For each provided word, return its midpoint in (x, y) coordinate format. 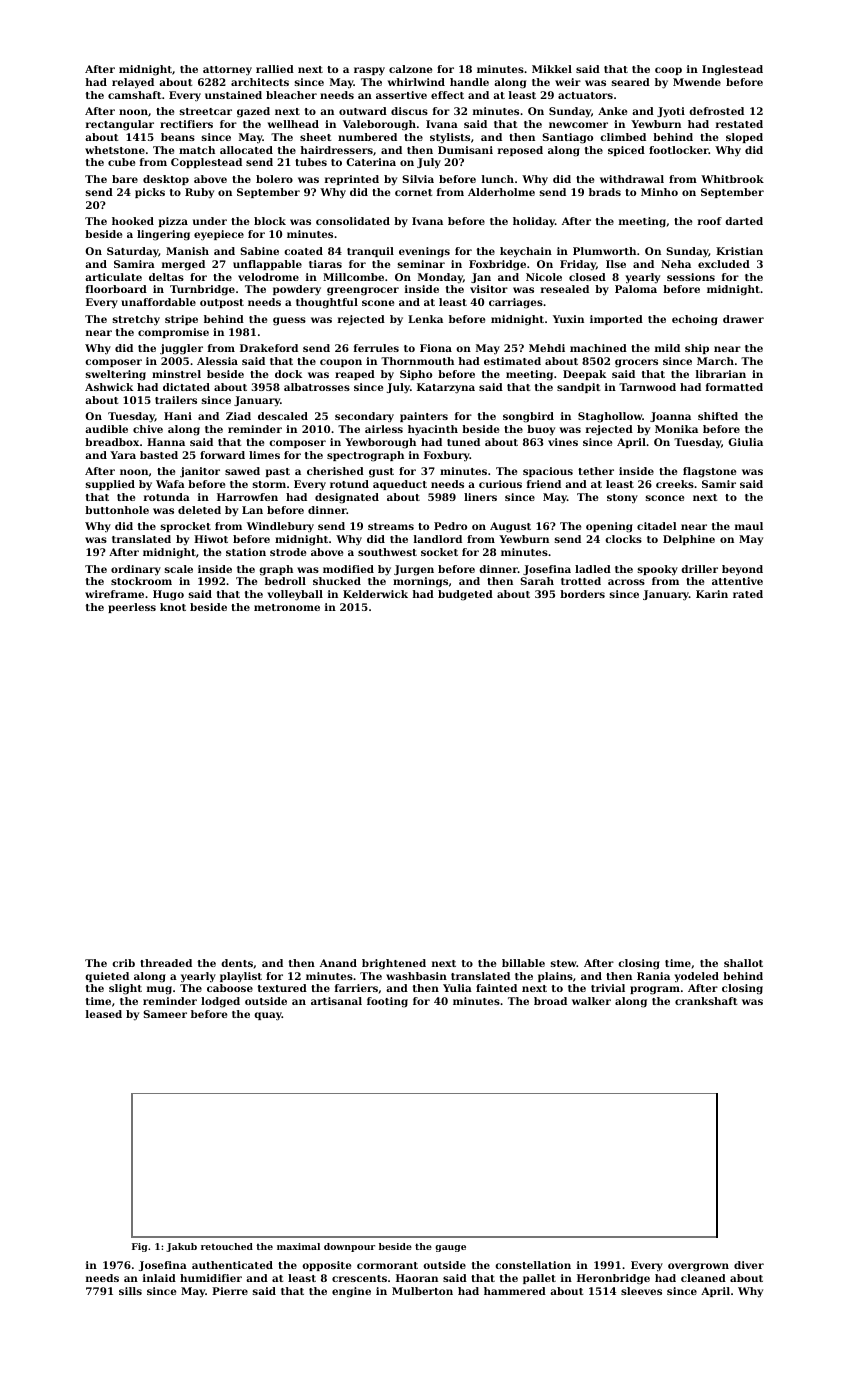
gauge (450, 1248)
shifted (718, 416)
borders (582, 594)
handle (469, 82)
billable (523, 963)
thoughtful (327, 303)
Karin (712, 594)
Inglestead (732, 70)
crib (123, 963)
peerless (132, 608)
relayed (133, 83)
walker (591, 1001)
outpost (222, 303)
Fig (140, 1247)
